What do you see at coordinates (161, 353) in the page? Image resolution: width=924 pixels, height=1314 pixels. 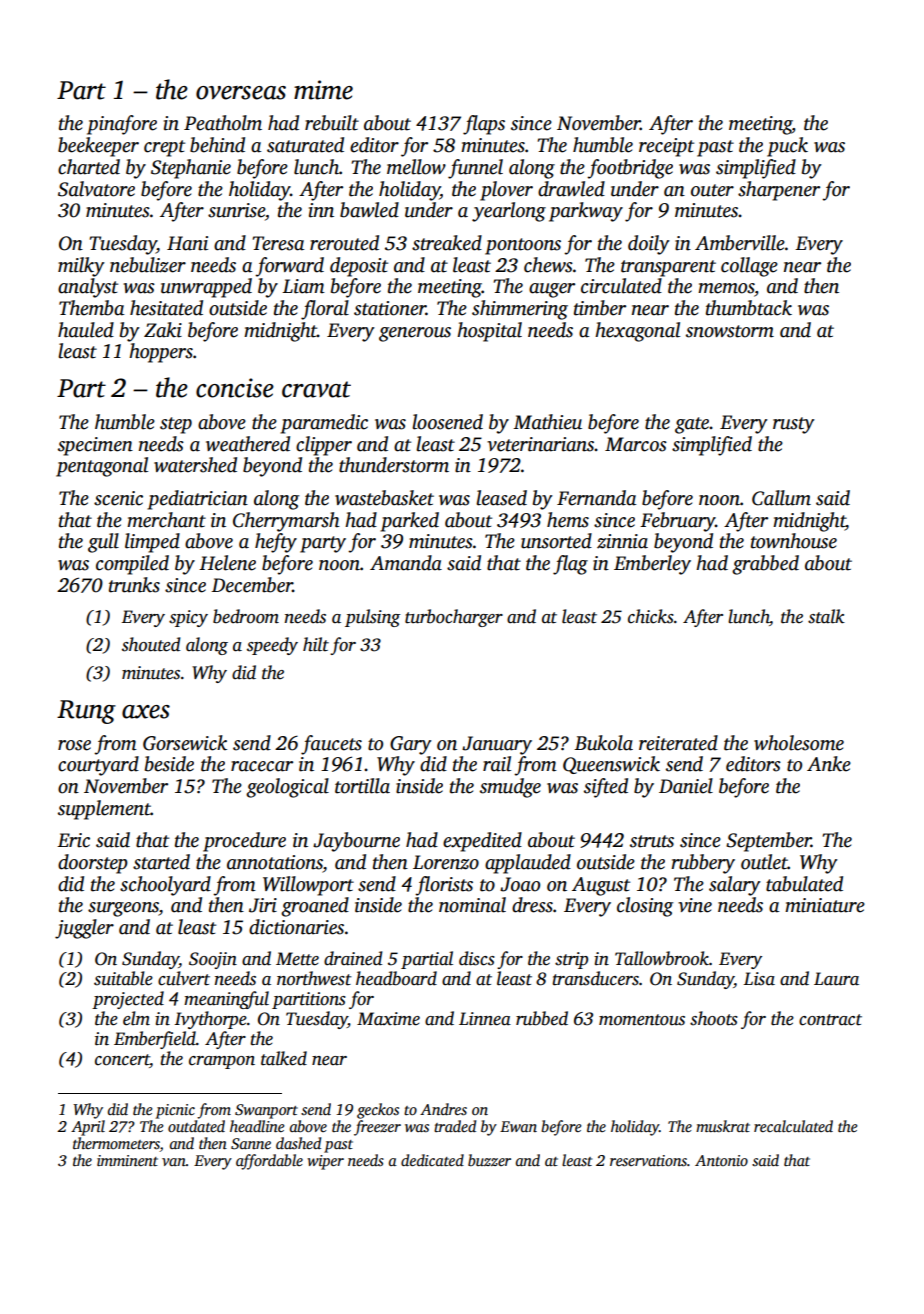 I see `hoppers` at bounding box center [161, 353].
